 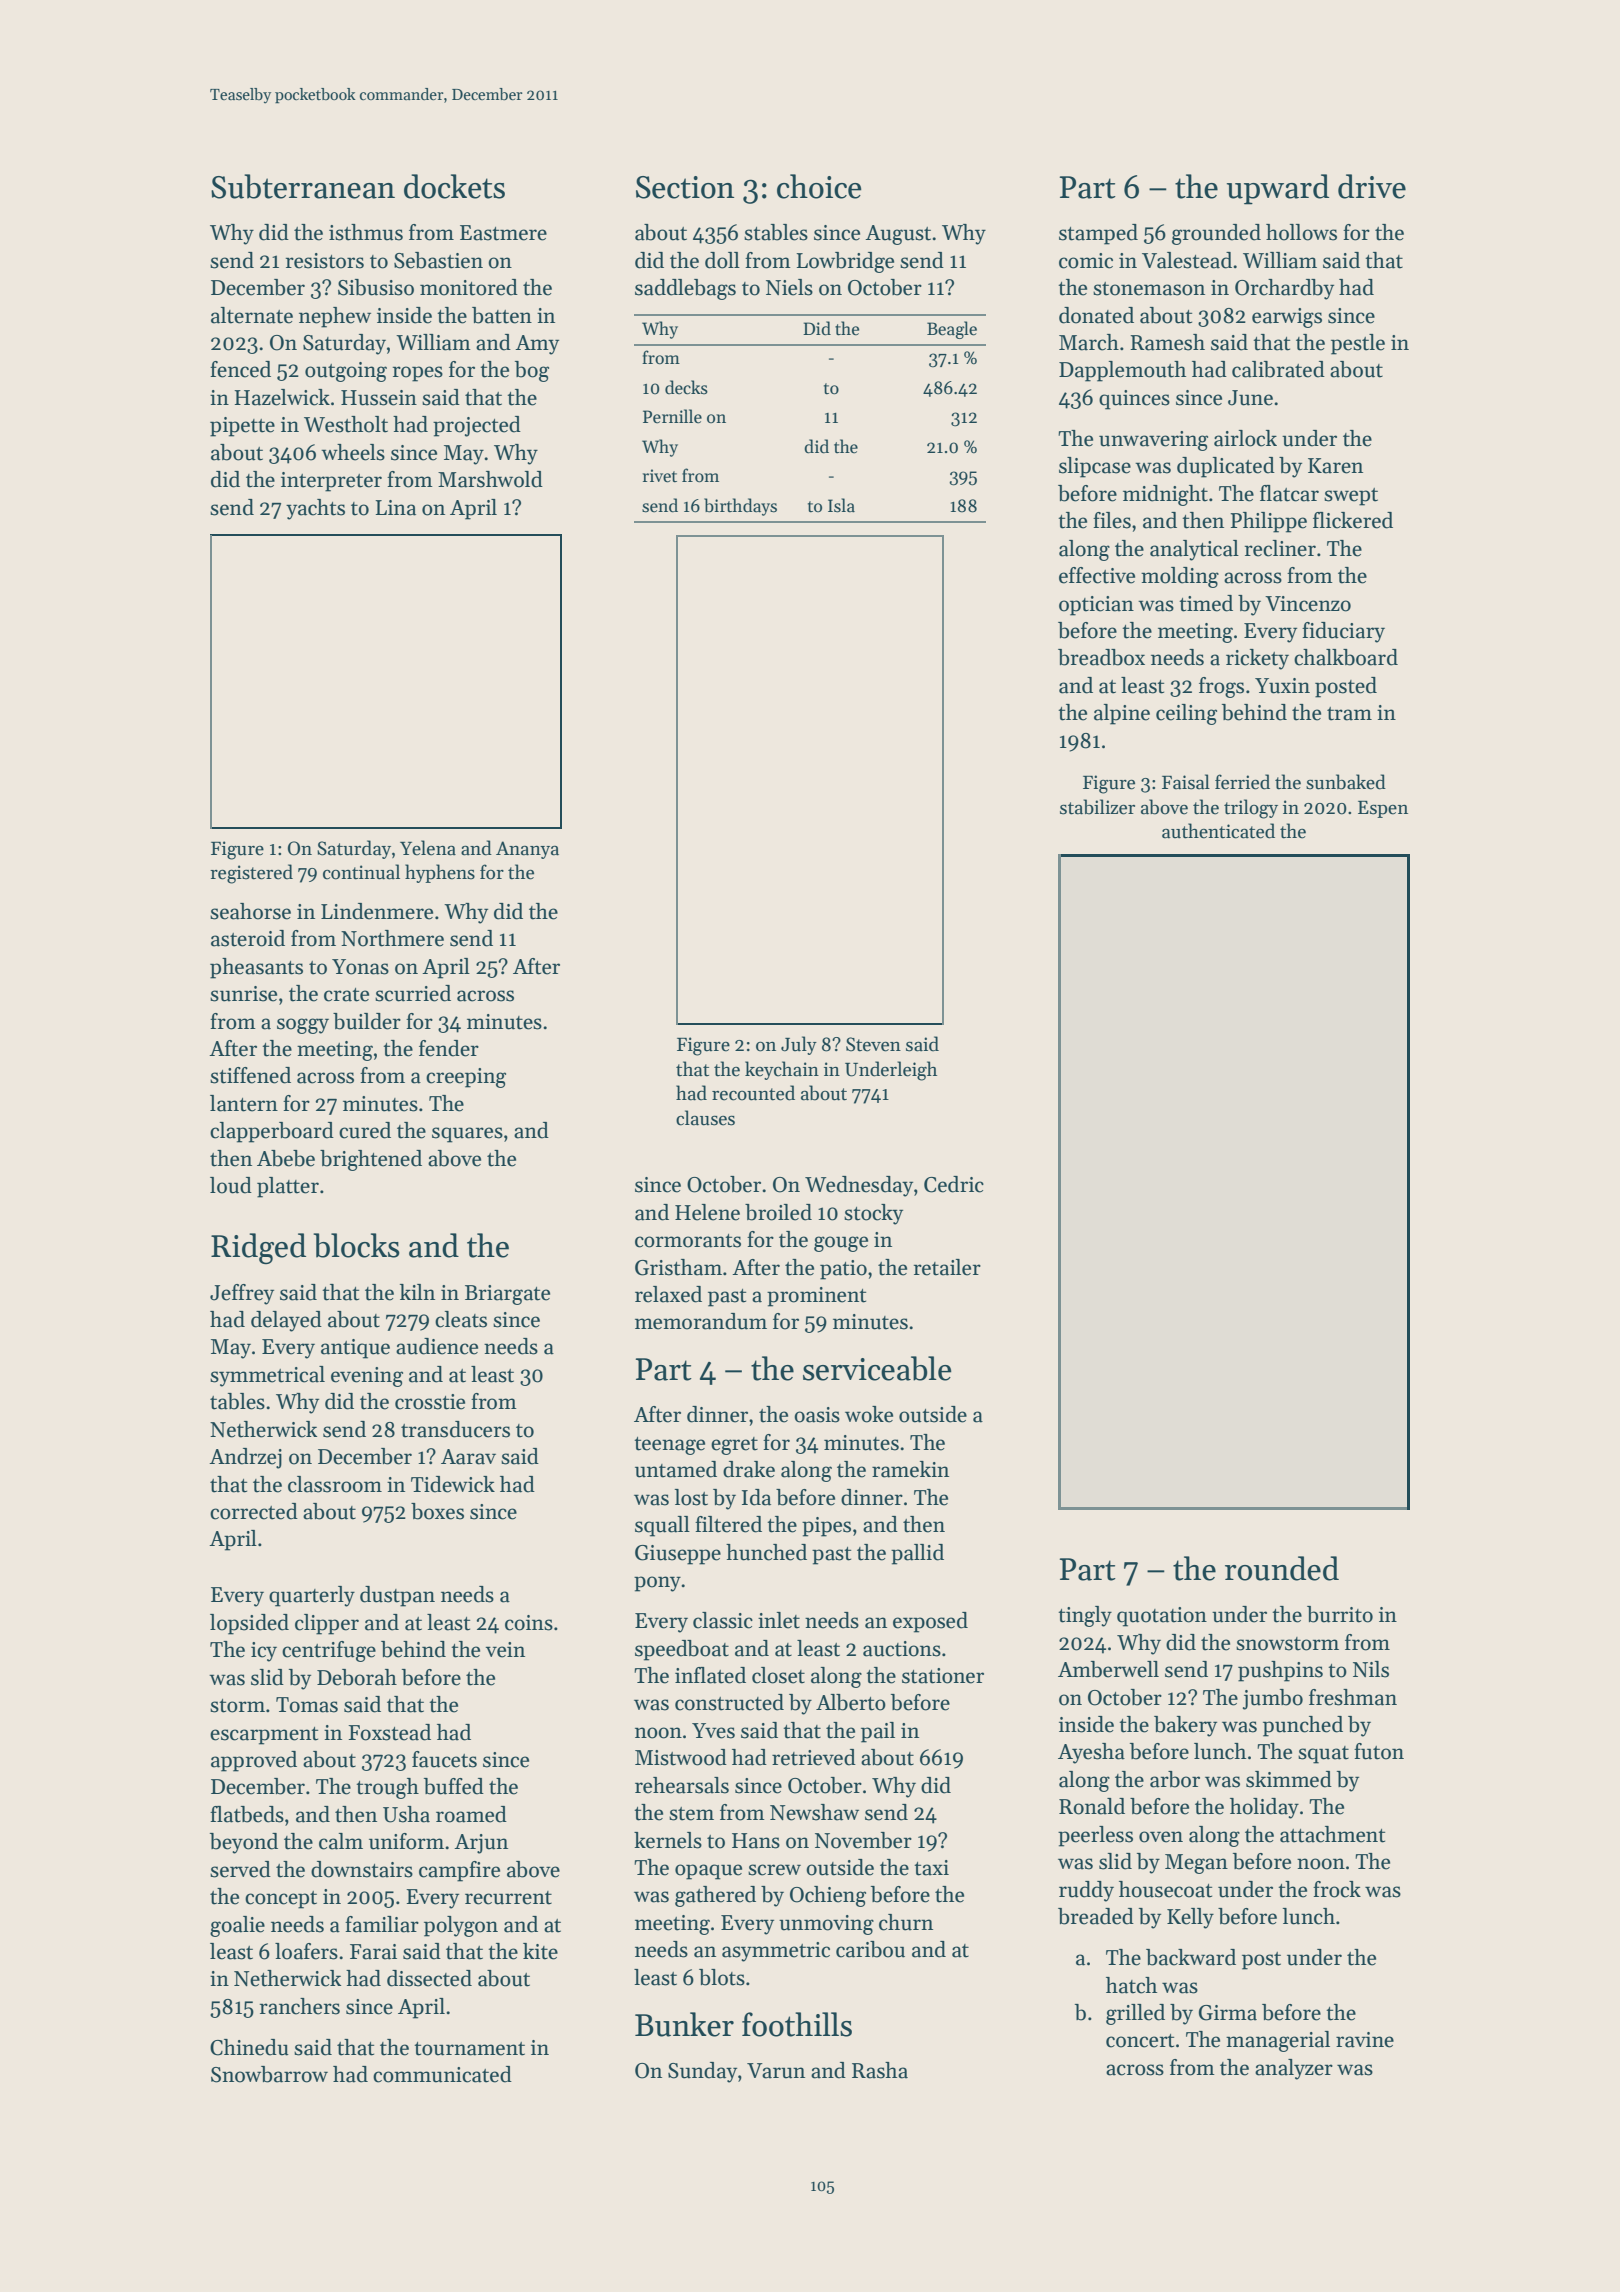 What do you see at coordinates (540, 1951) in the screenshot?
I see `kite` at bounding box center [540, 1951].
